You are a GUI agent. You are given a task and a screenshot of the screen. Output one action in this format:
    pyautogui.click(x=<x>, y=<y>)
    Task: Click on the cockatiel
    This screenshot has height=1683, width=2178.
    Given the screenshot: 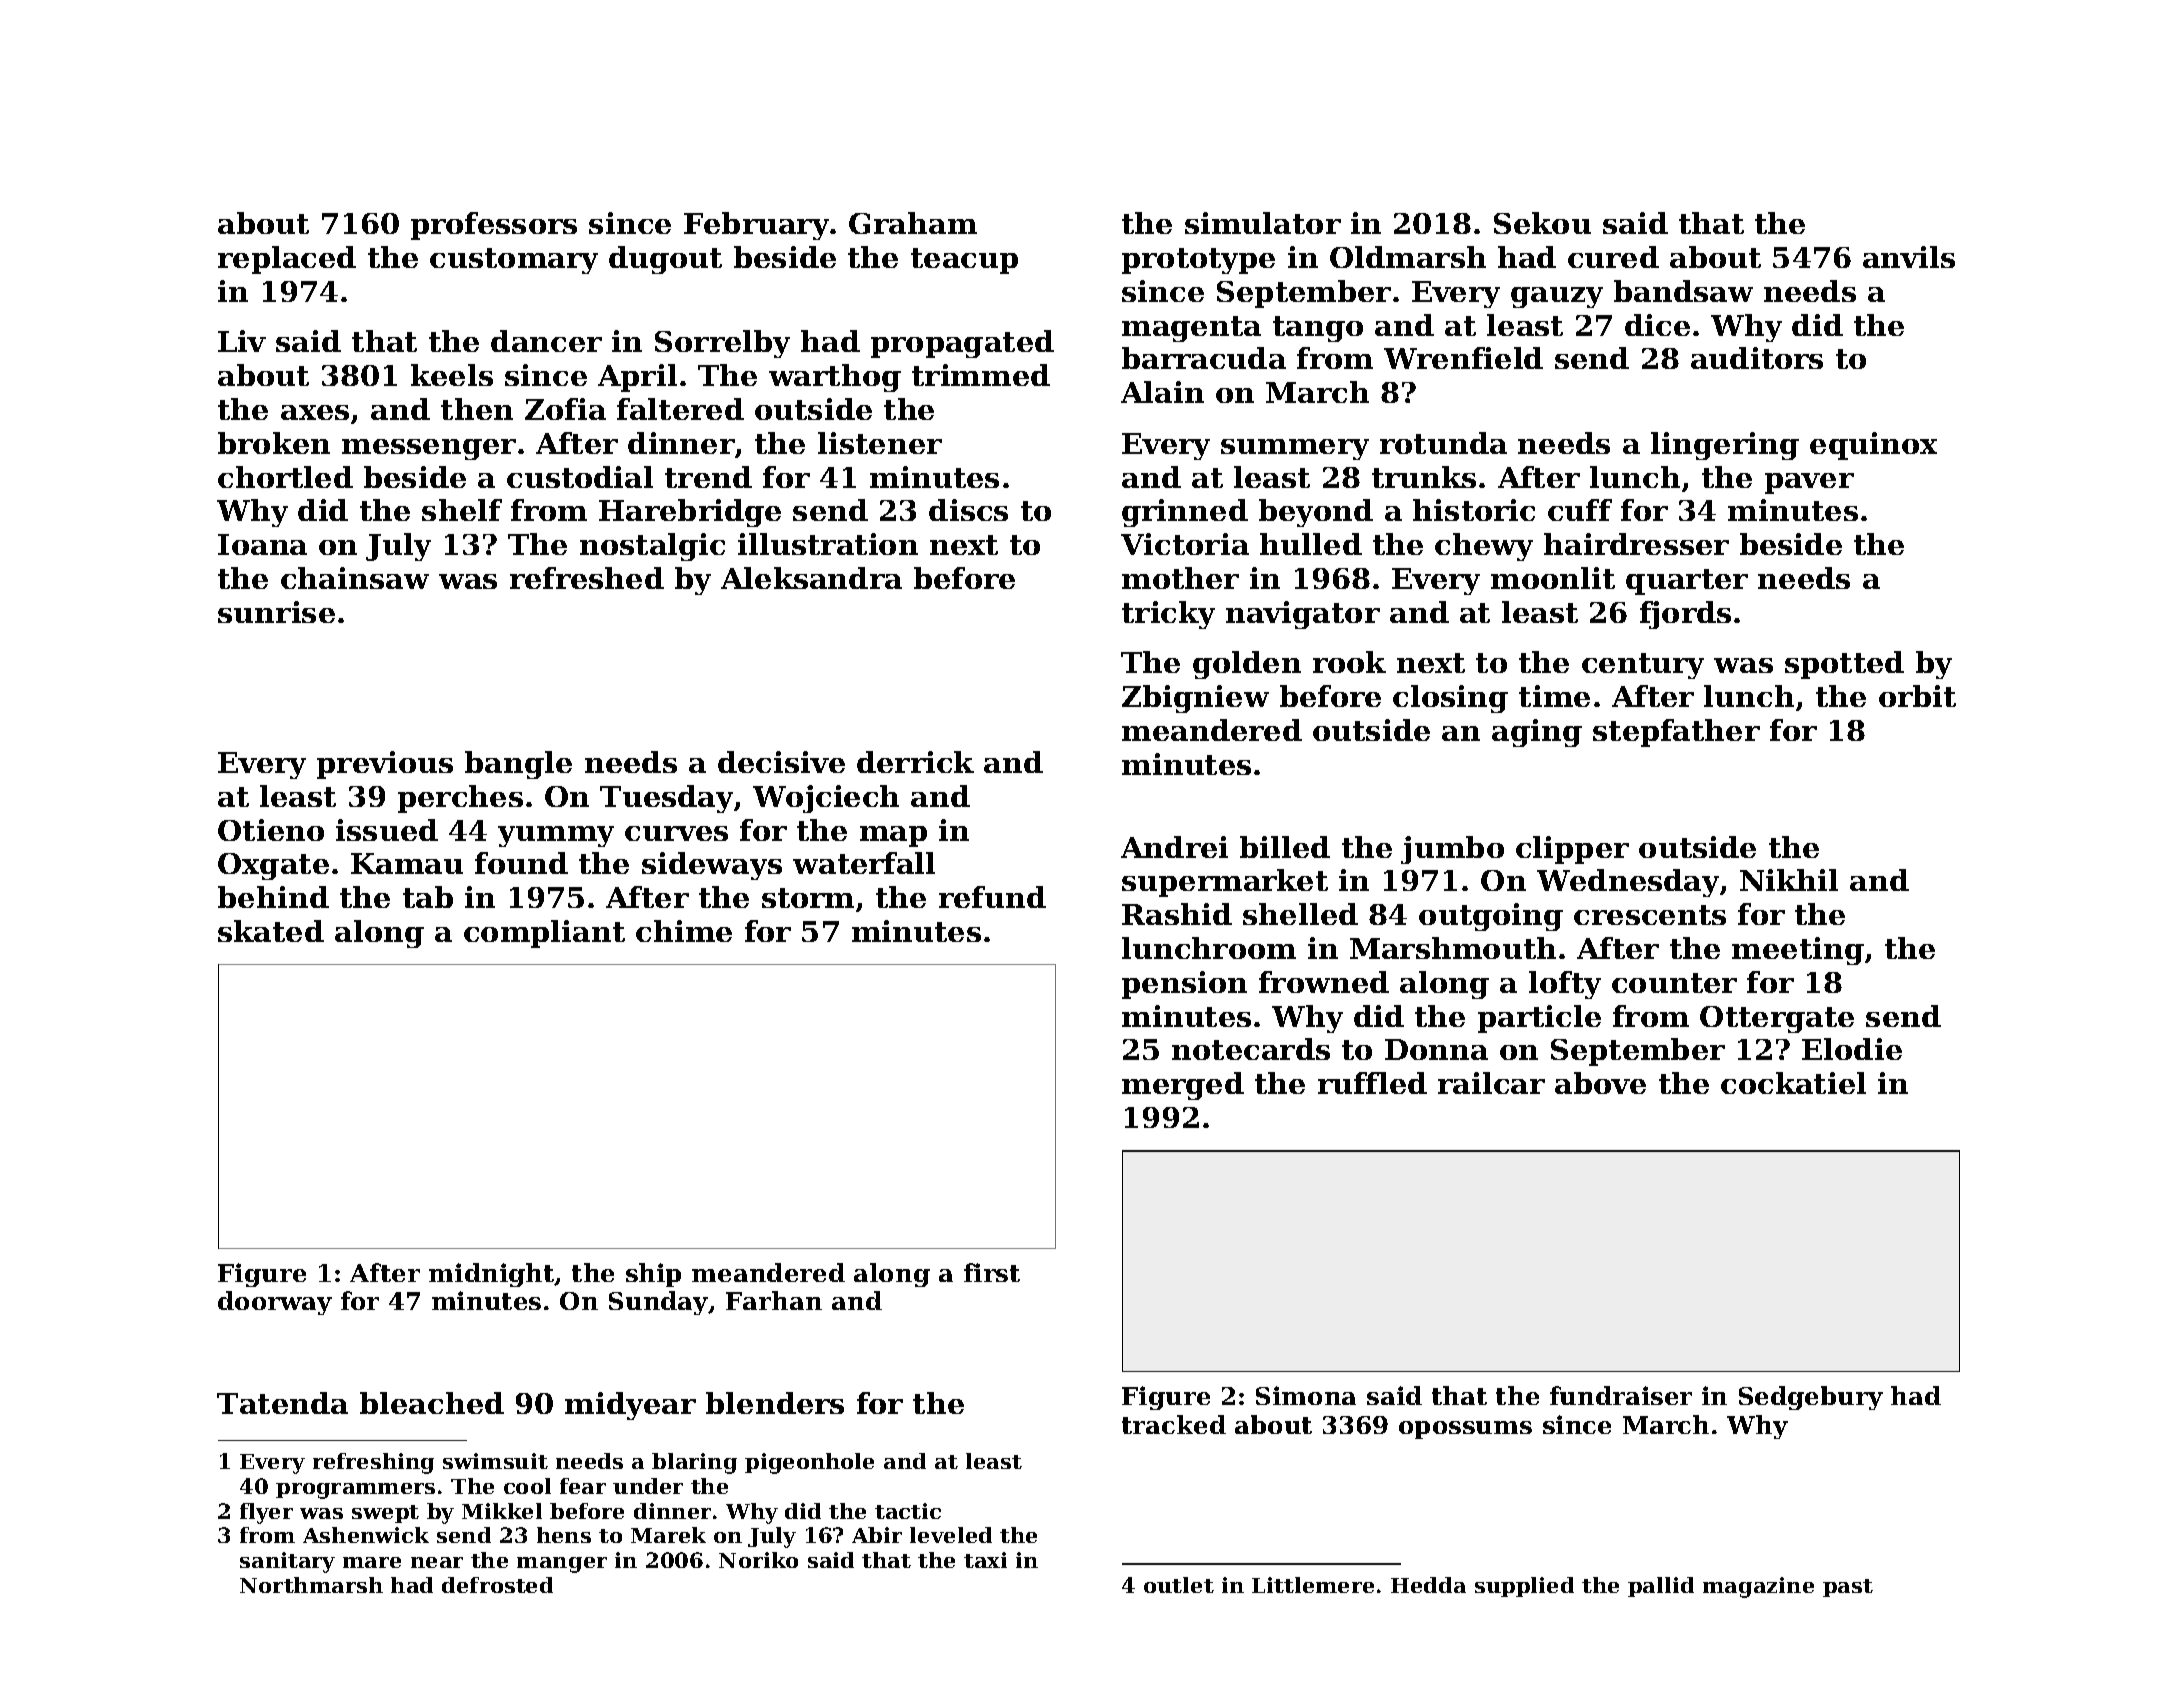 What is the action you would take?
    pyautogui.click(x=1793, y=1083)
